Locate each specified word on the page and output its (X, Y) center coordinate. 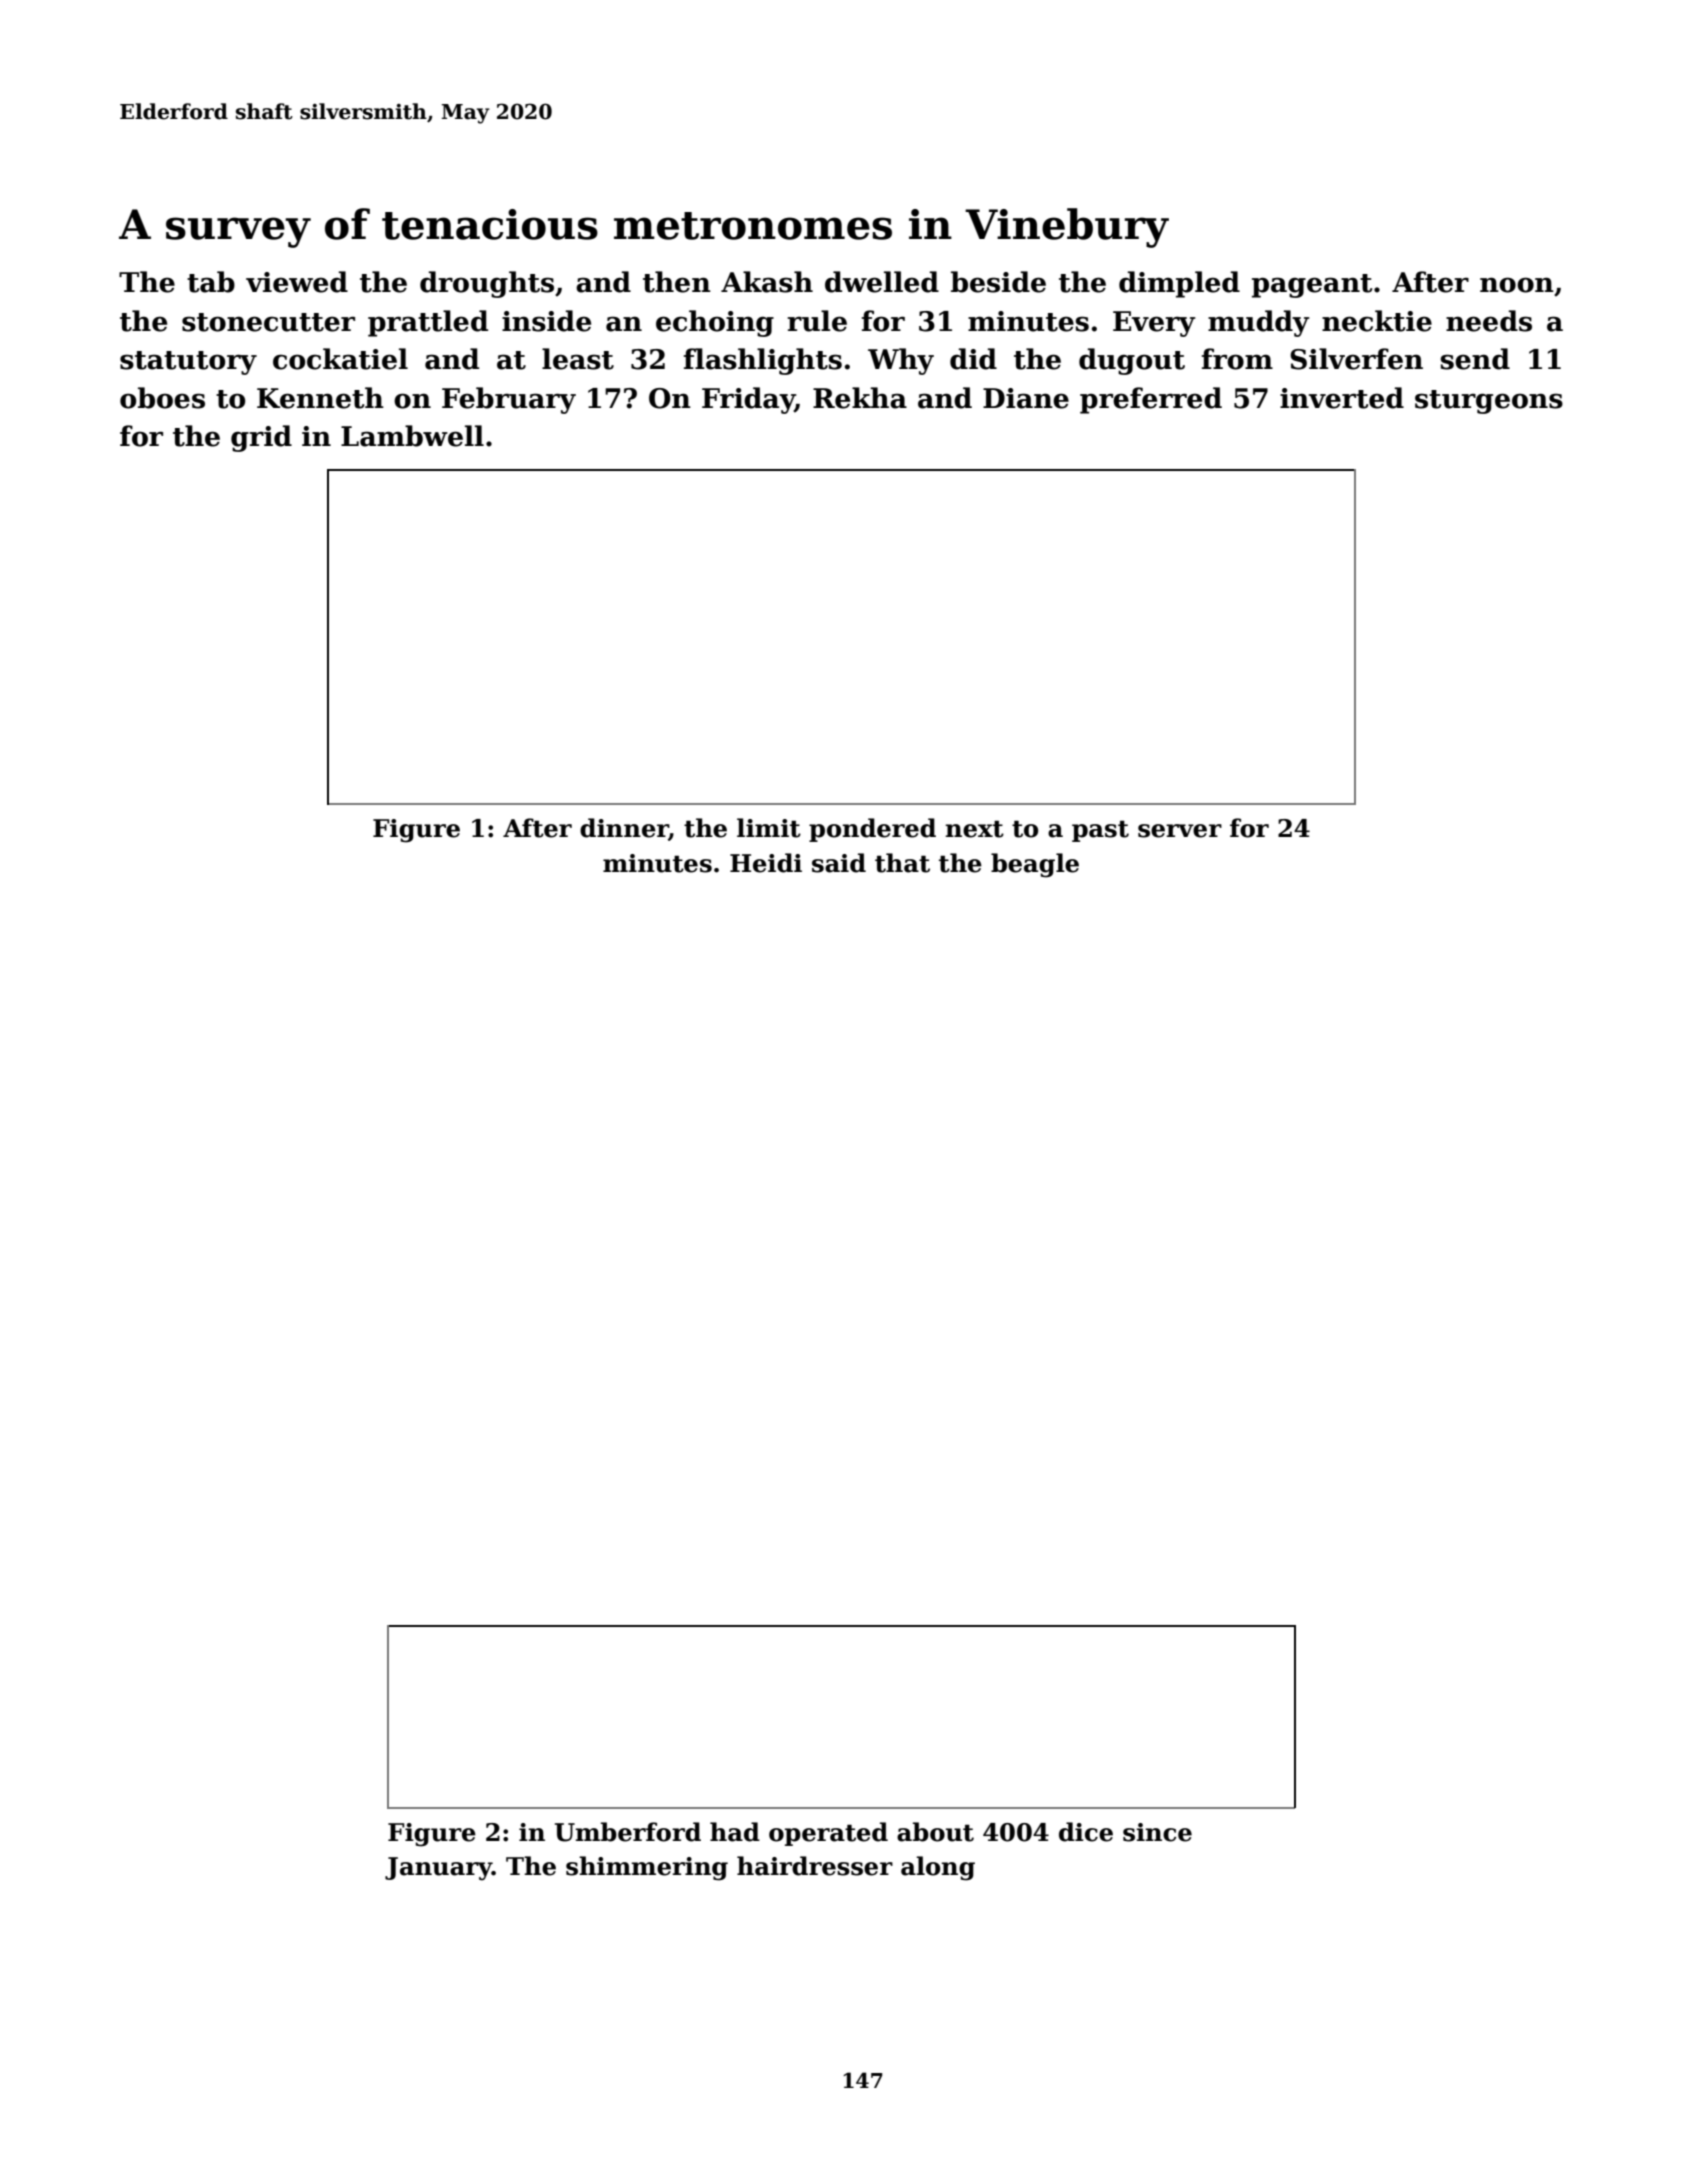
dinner (624, 829)
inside (546, 321)
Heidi (766, 863)
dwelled (882, 282)
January (438, 1869)
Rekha (860, 398)
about (935, 1832)
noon (1517, 285)
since (1157, 1832)
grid (261, 438)
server (1180, 831)
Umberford (628, 1832)
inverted (1342, 398)
